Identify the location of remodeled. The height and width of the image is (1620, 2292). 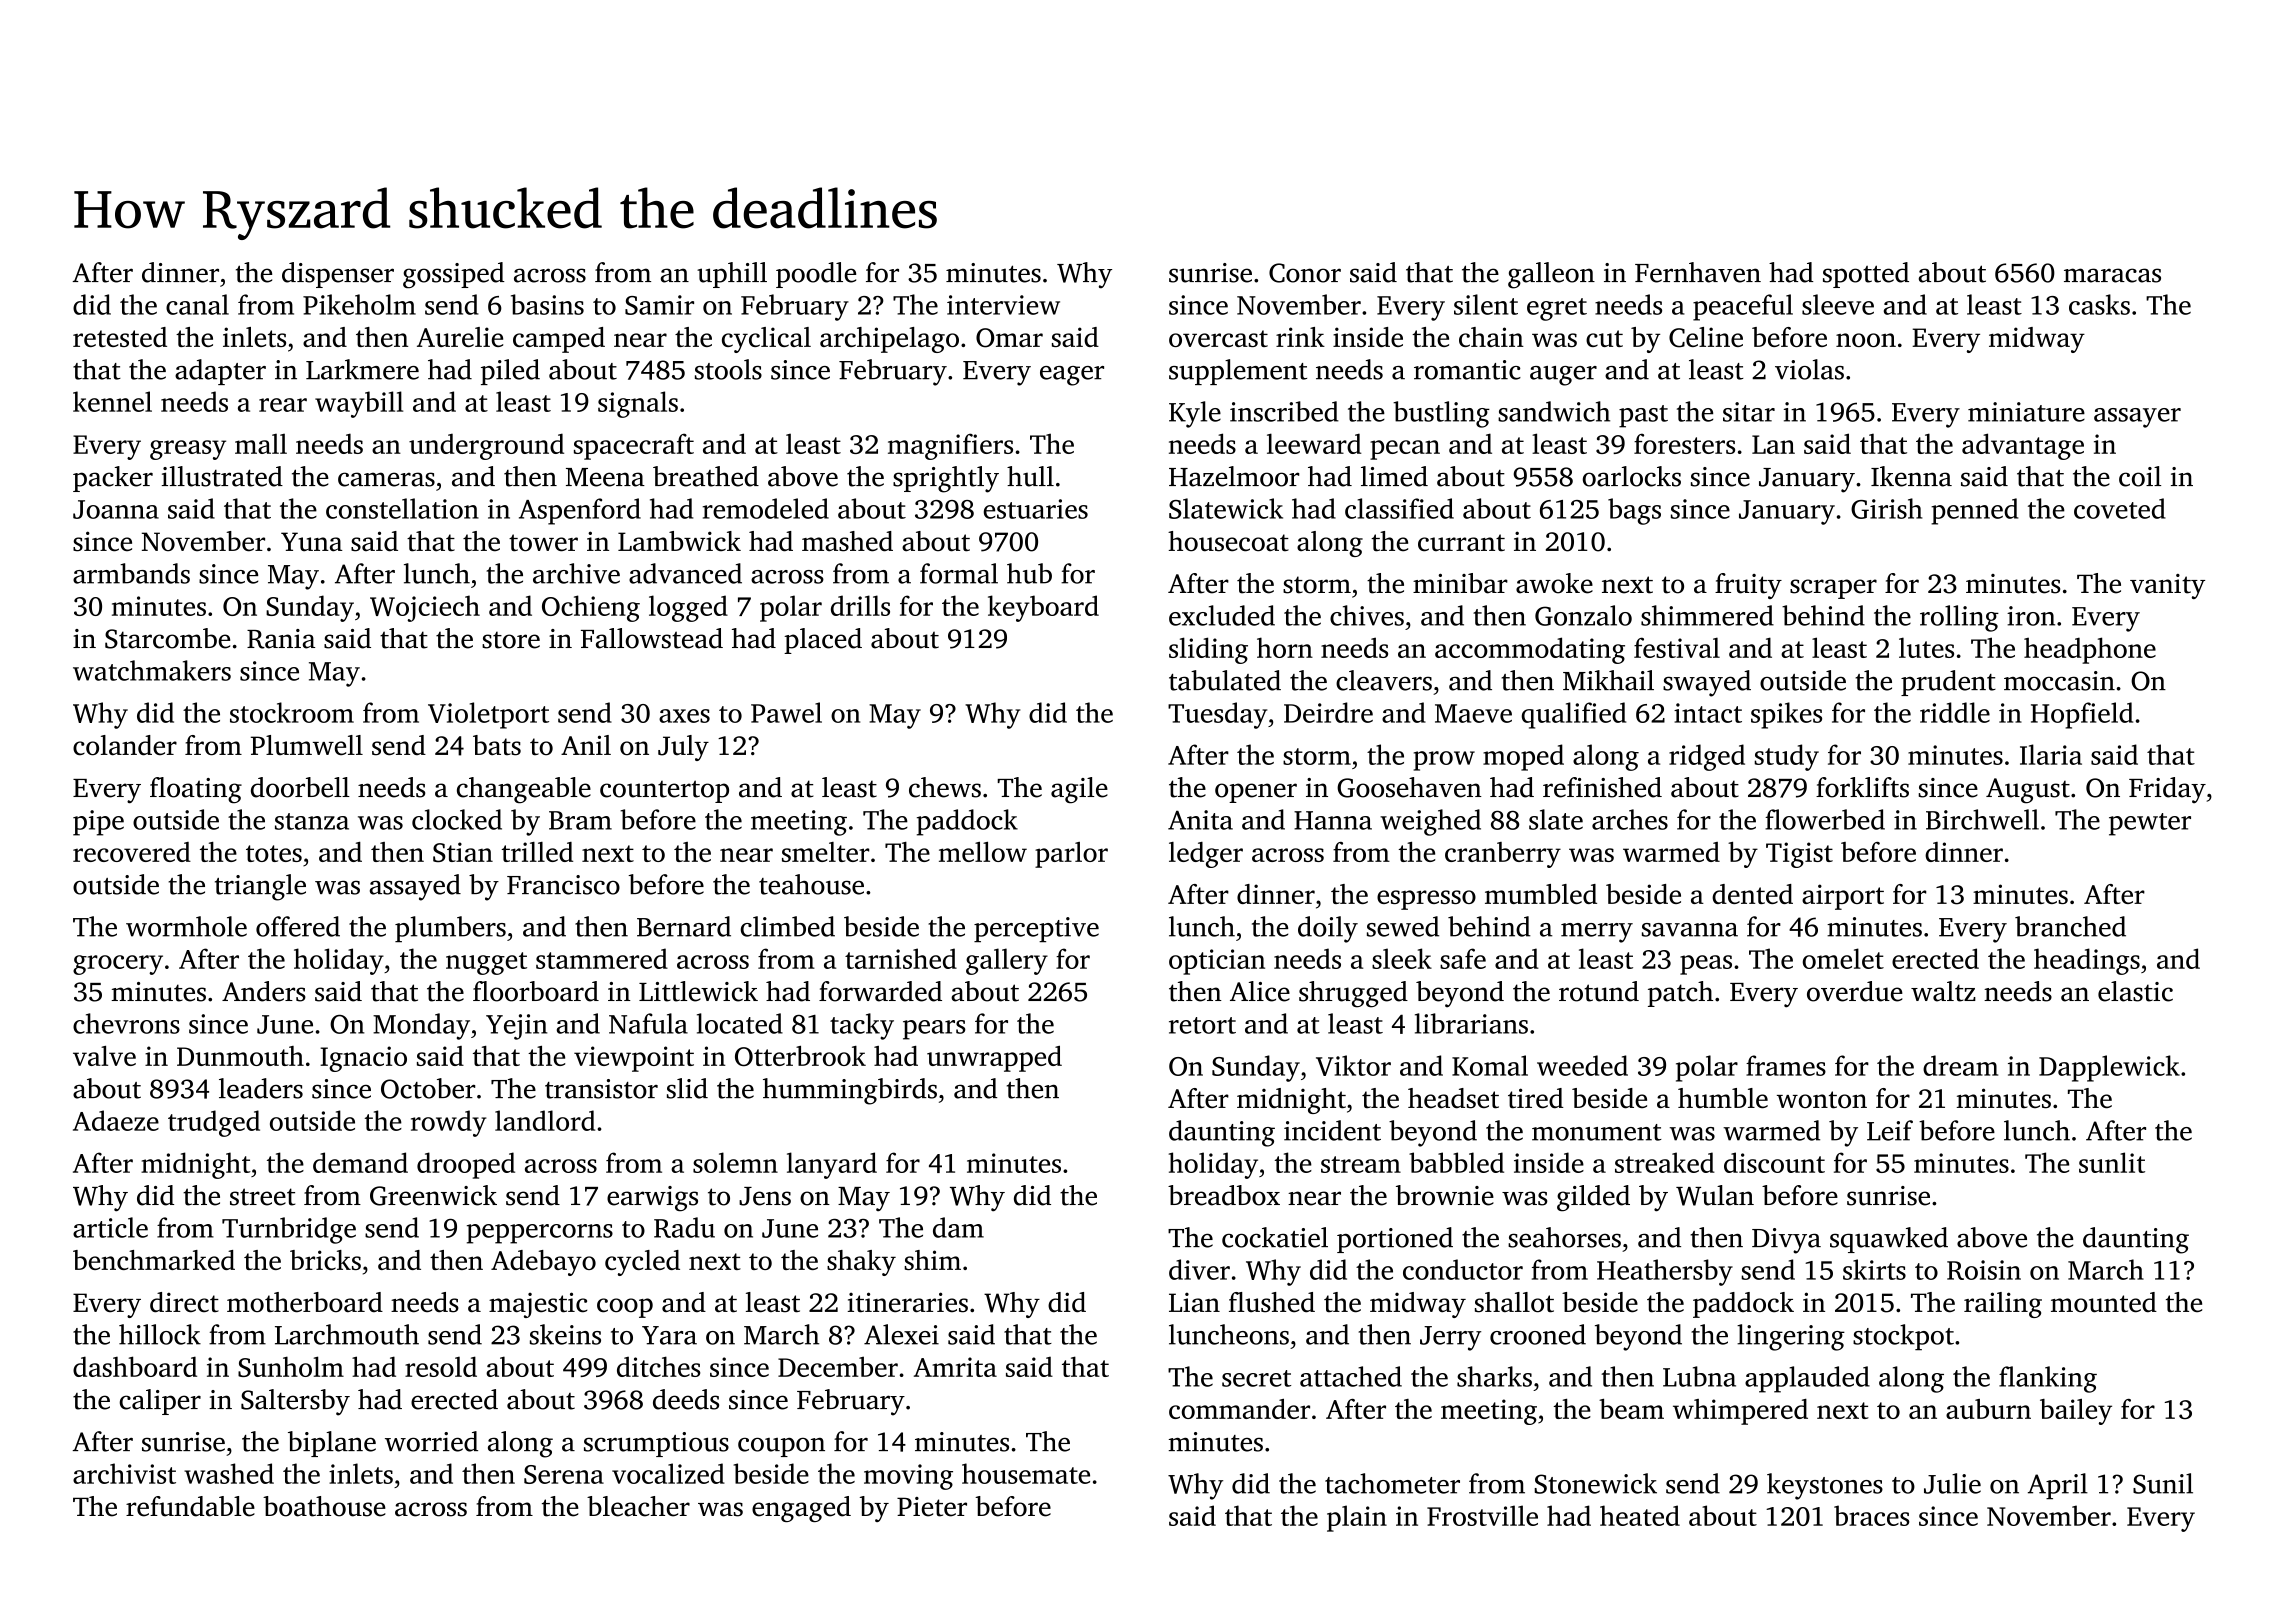
(766, 508).
